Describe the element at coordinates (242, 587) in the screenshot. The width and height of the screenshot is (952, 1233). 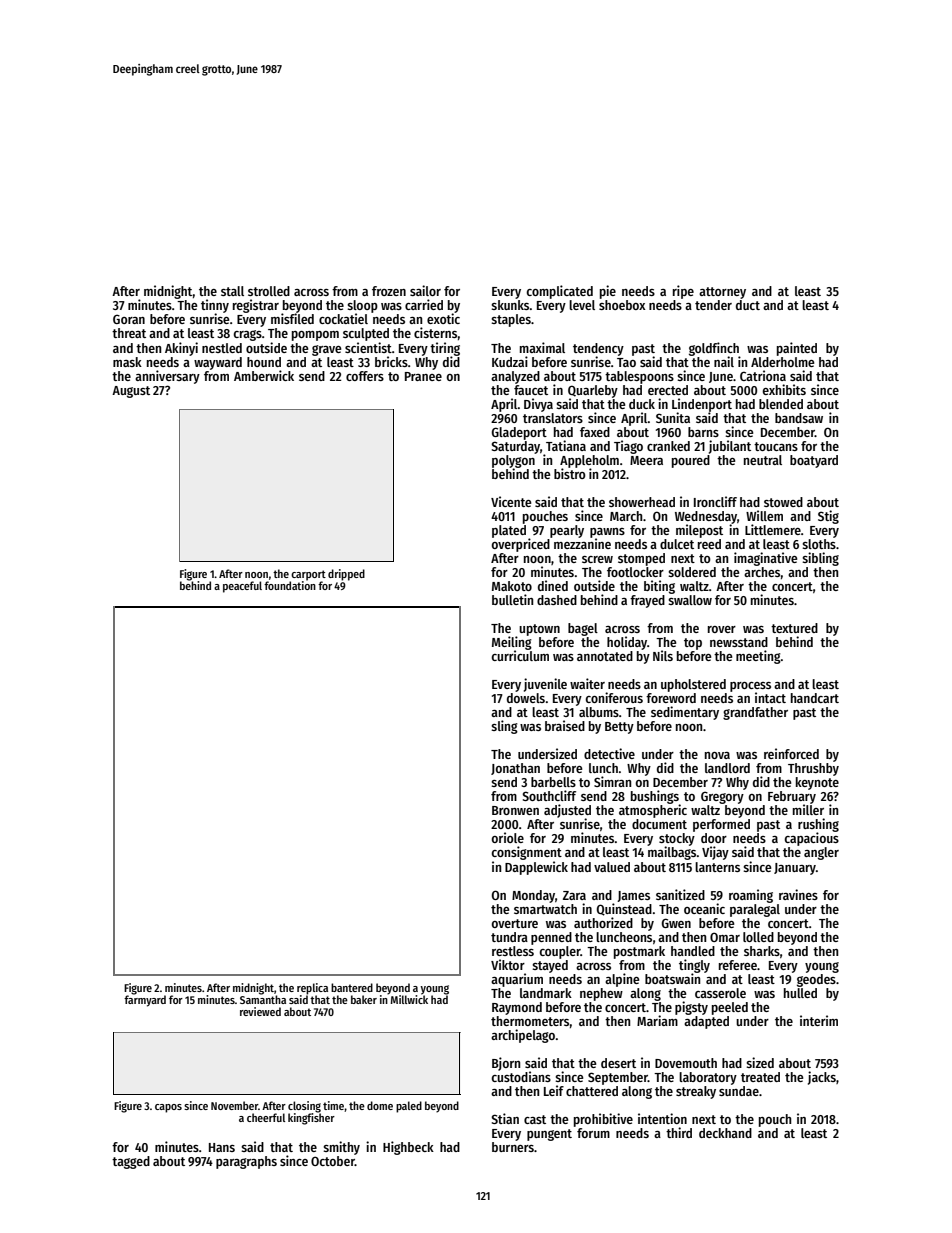
I see `peaceful` at that location.
